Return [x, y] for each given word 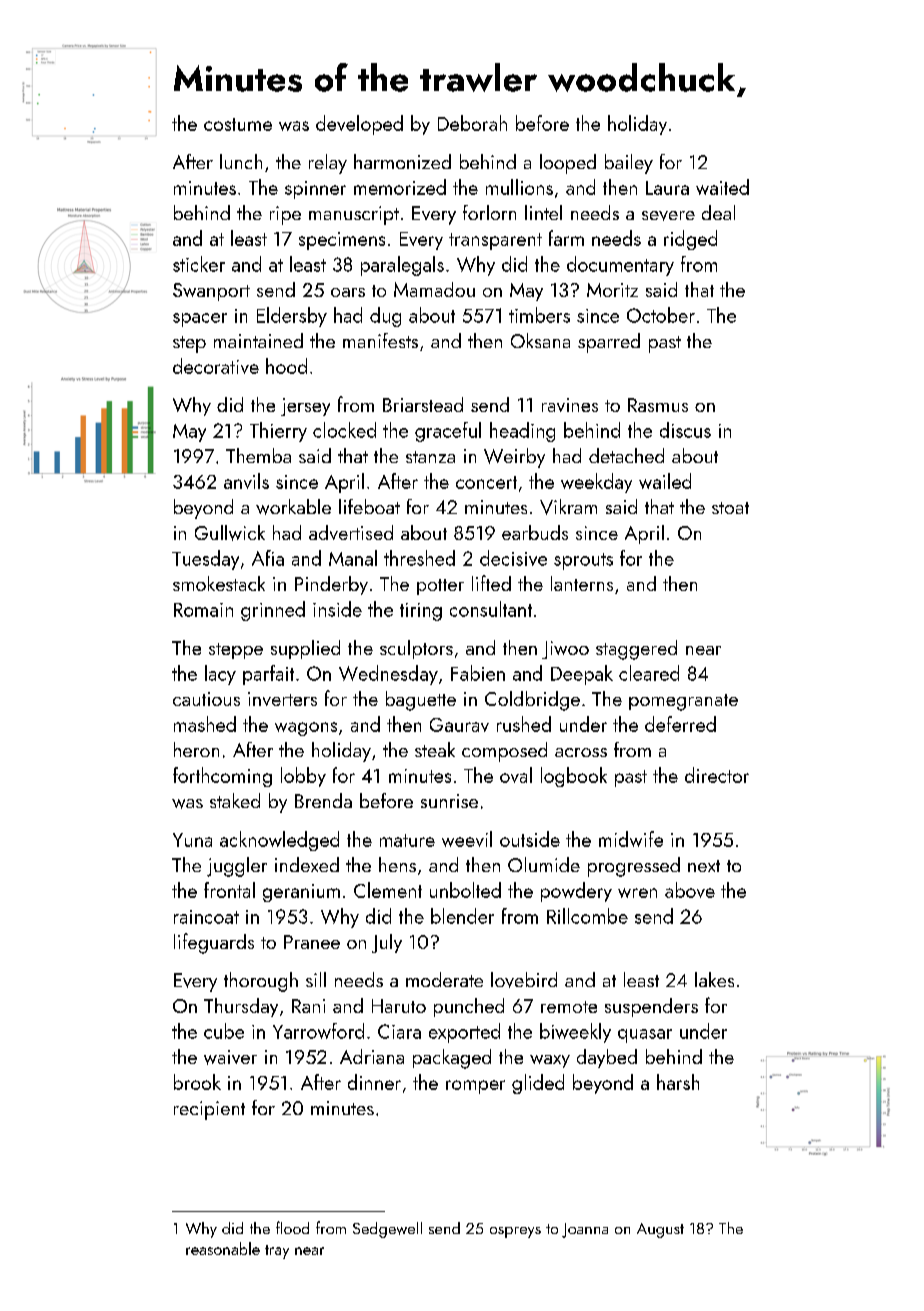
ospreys [515, 1232]
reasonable [223, 1248]
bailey [629, 164]
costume [238, 124]
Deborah [472, 123]
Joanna [585, 1230]
